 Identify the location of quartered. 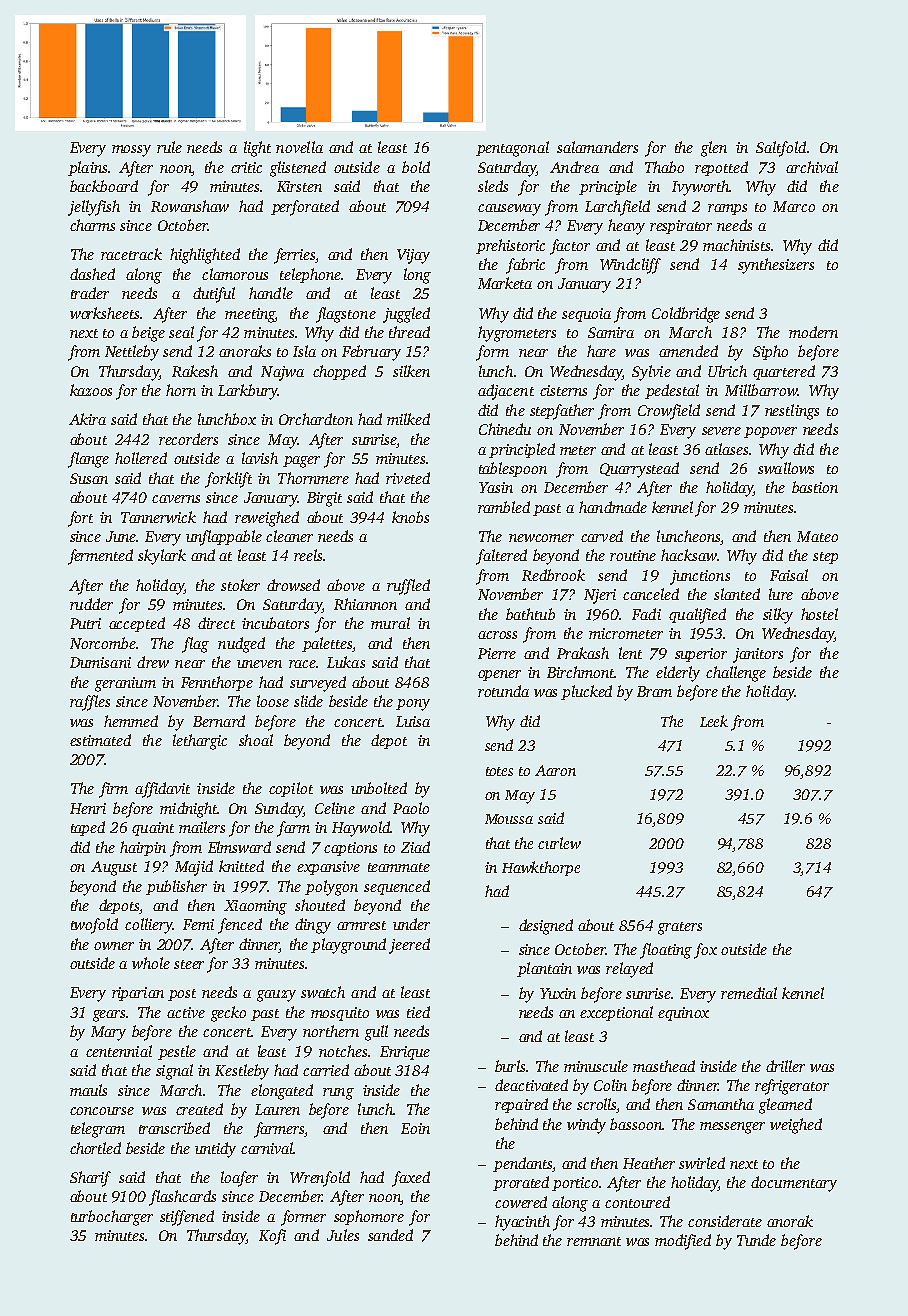
(784, 372).
